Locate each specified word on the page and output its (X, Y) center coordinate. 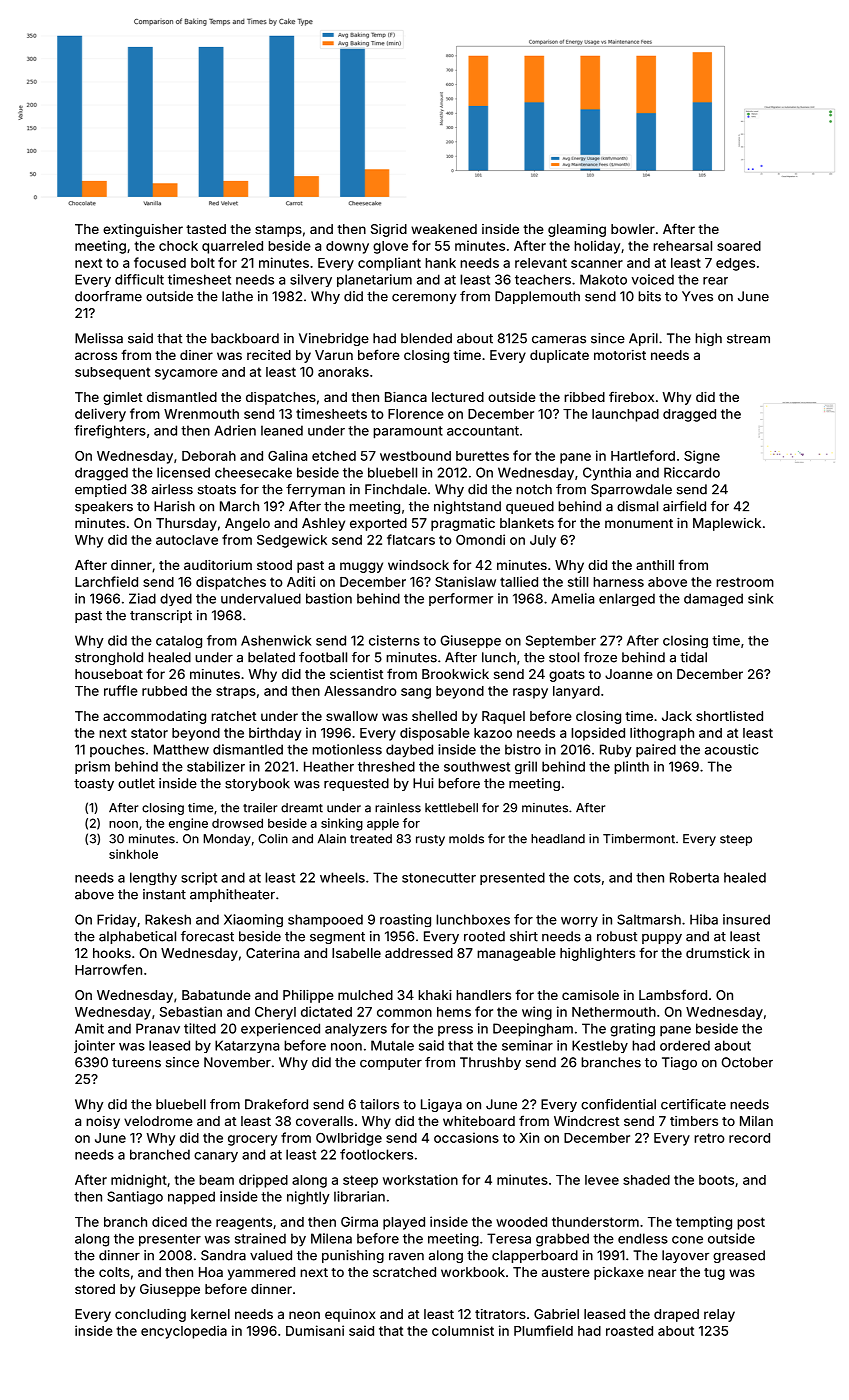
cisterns (394, 640)
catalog (179, 641)
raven (406, 1257)
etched (334, 456)
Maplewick (727, 524)
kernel (210, 1314)
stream (748, 339)
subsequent (112, 373)
